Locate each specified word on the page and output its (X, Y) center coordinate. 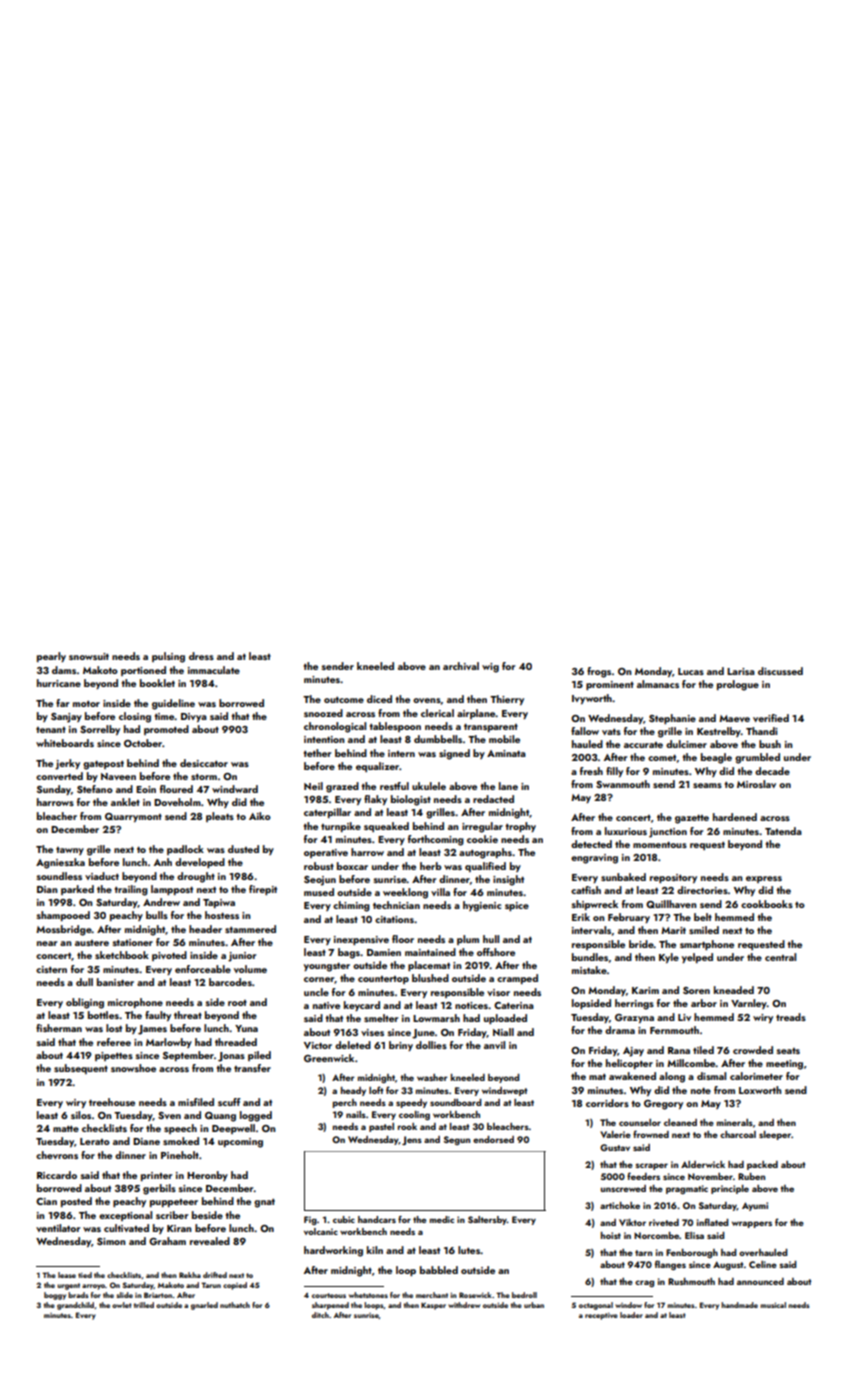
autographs (485, 853)
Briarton (158, 1295)
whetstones (368, 1295)
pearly (51, 657)
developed (200, 863)
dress (201, 656)
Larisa (741, 671)
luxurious (626, 831)
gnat (264, 1203)
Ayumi (755, 1206)
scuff (229, 1102)
